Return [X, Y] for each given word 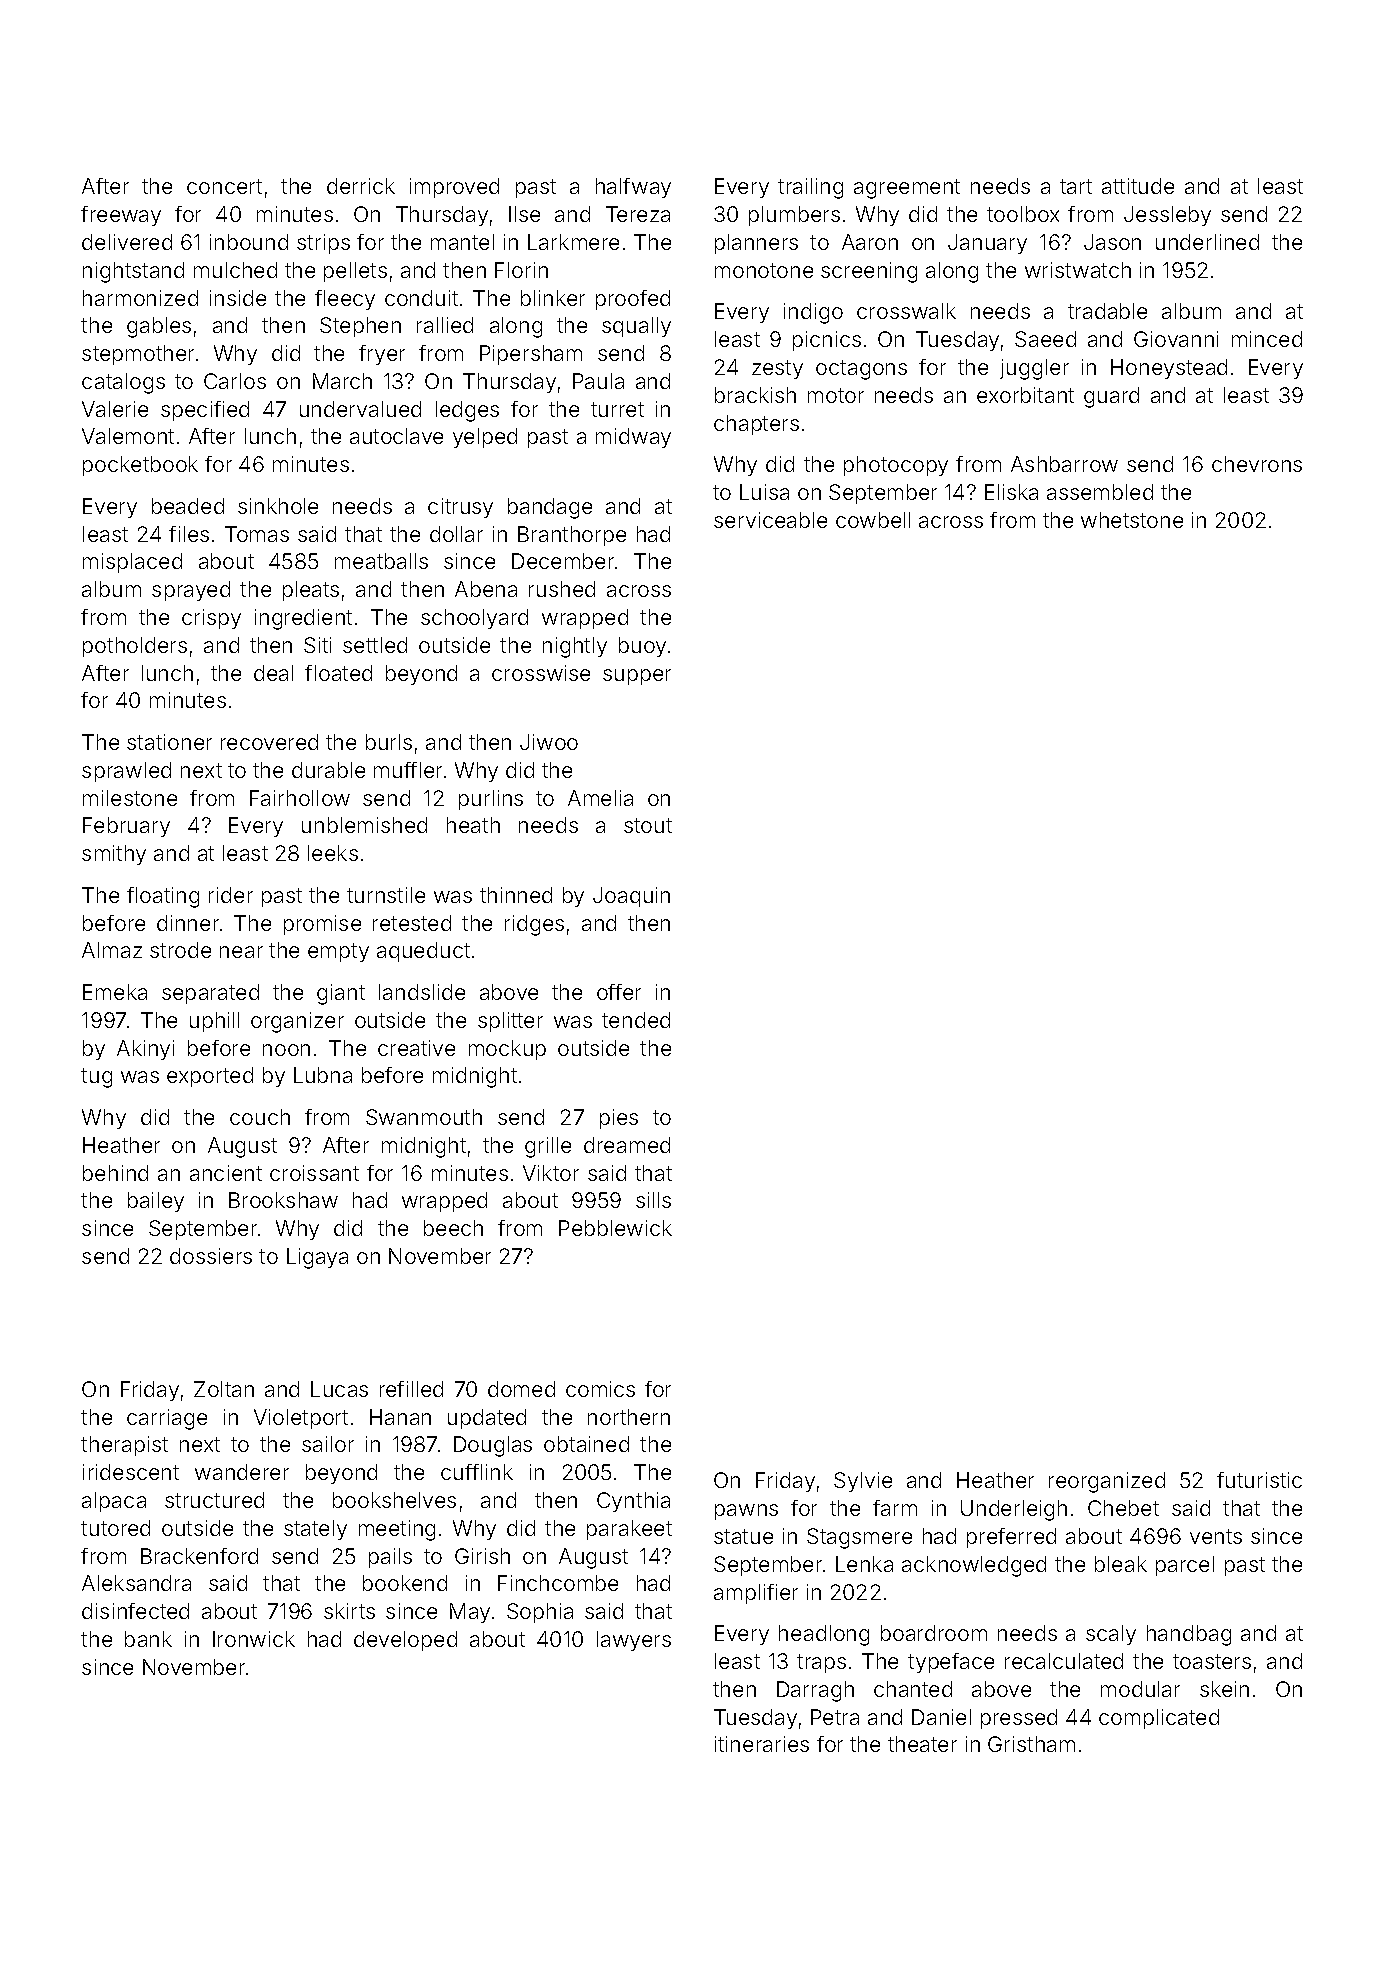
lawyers [634, 1641]
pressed [1019, 1719]
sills [653, 1200]
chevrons [1257, 464]
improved [454, 188]
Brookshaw [283, 1200]
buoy [642, 647]
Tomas [257, 534]
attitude [1138, 186]
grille [548, 1147]
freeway [121, 216]
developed [405, 1641]
